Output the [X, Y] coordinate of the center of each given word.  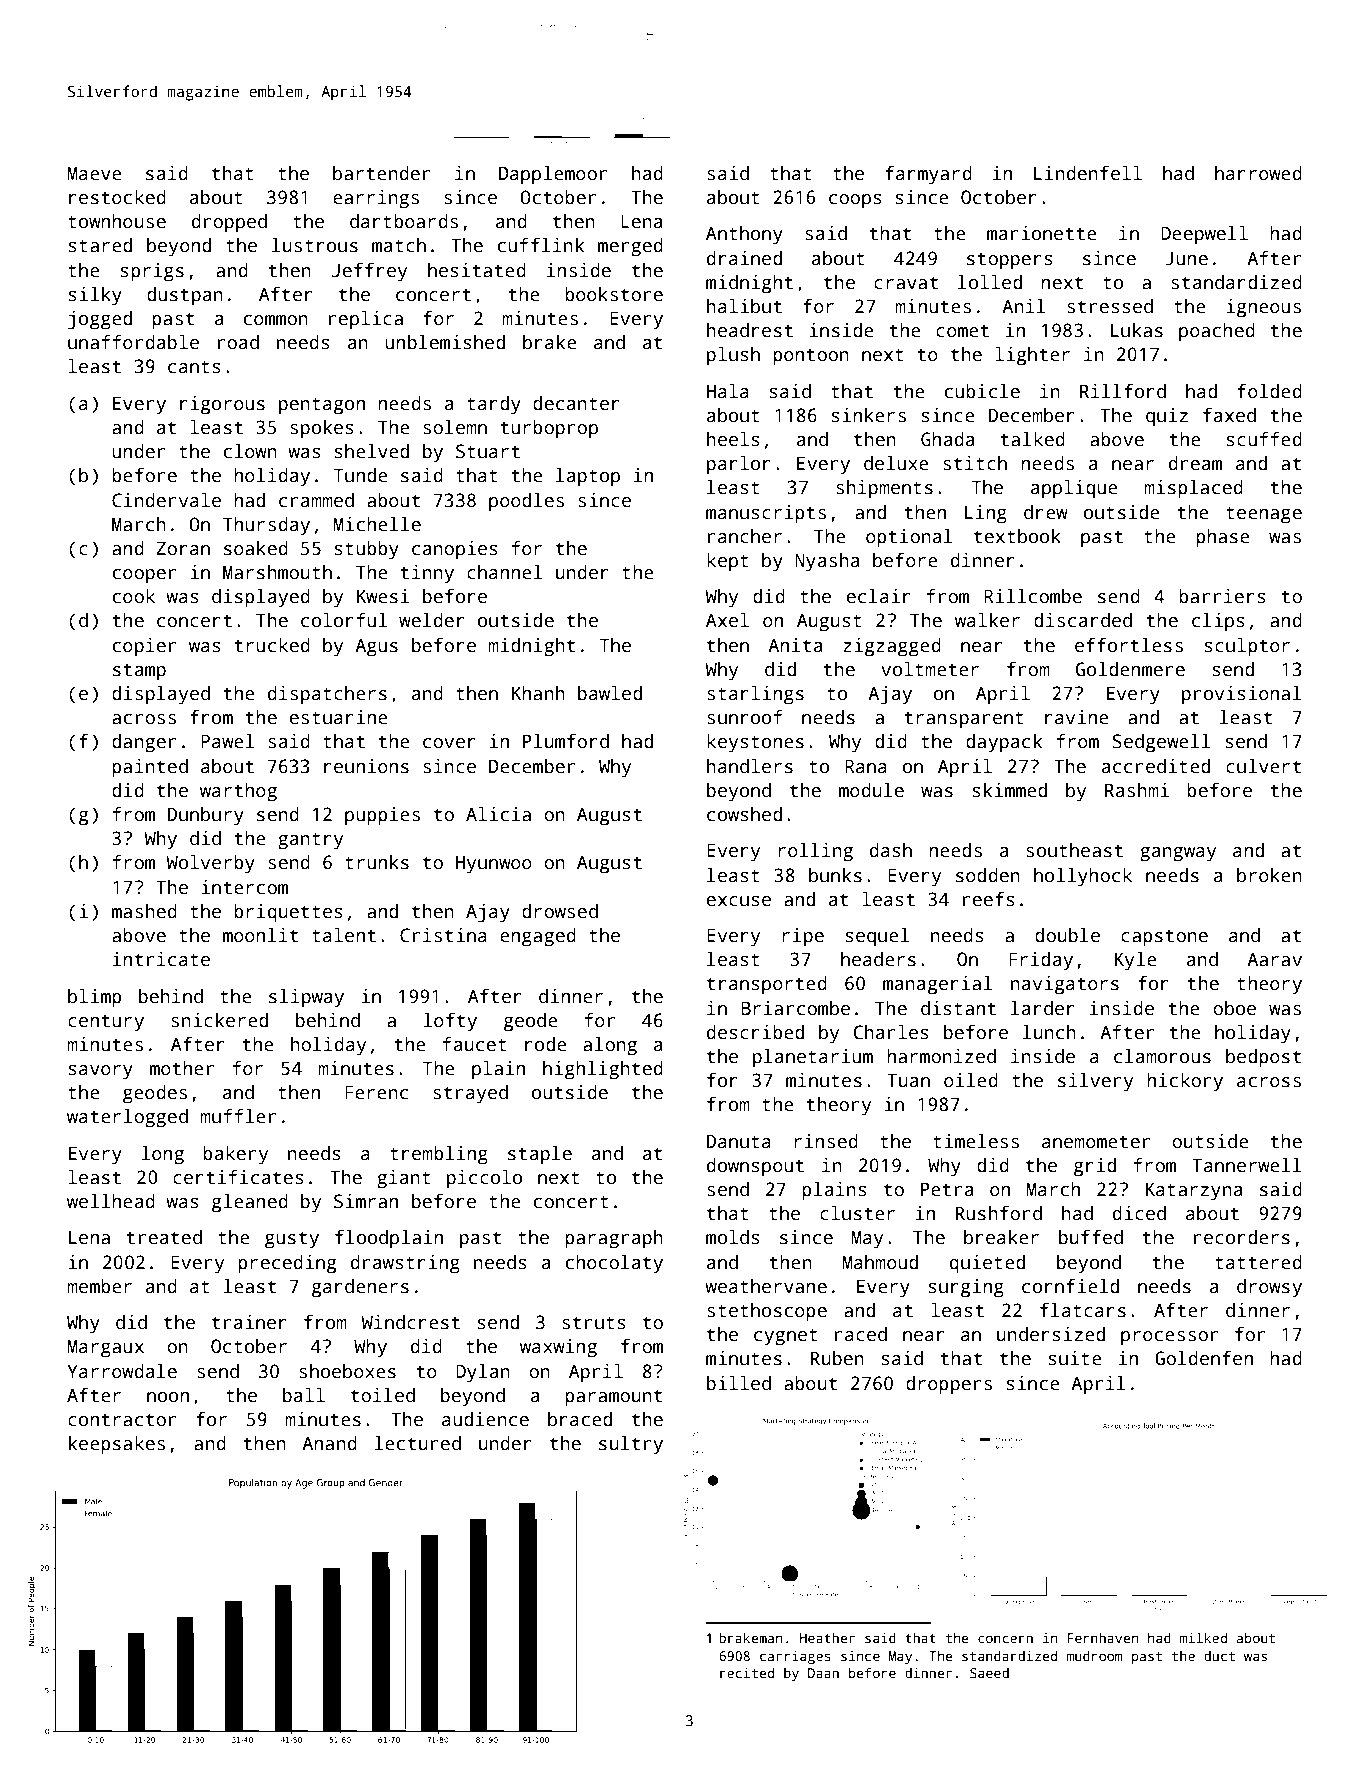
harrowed [1258, 173]
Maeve [95, 173]
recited [747, 1672]
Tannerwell [1247, 1165]
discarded [1083, 620]
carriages [795, 1657]
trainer [249, 1322]
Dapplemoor [553, 175]
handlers [750, 766]
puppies [382, 816]
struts [594, 1323]
